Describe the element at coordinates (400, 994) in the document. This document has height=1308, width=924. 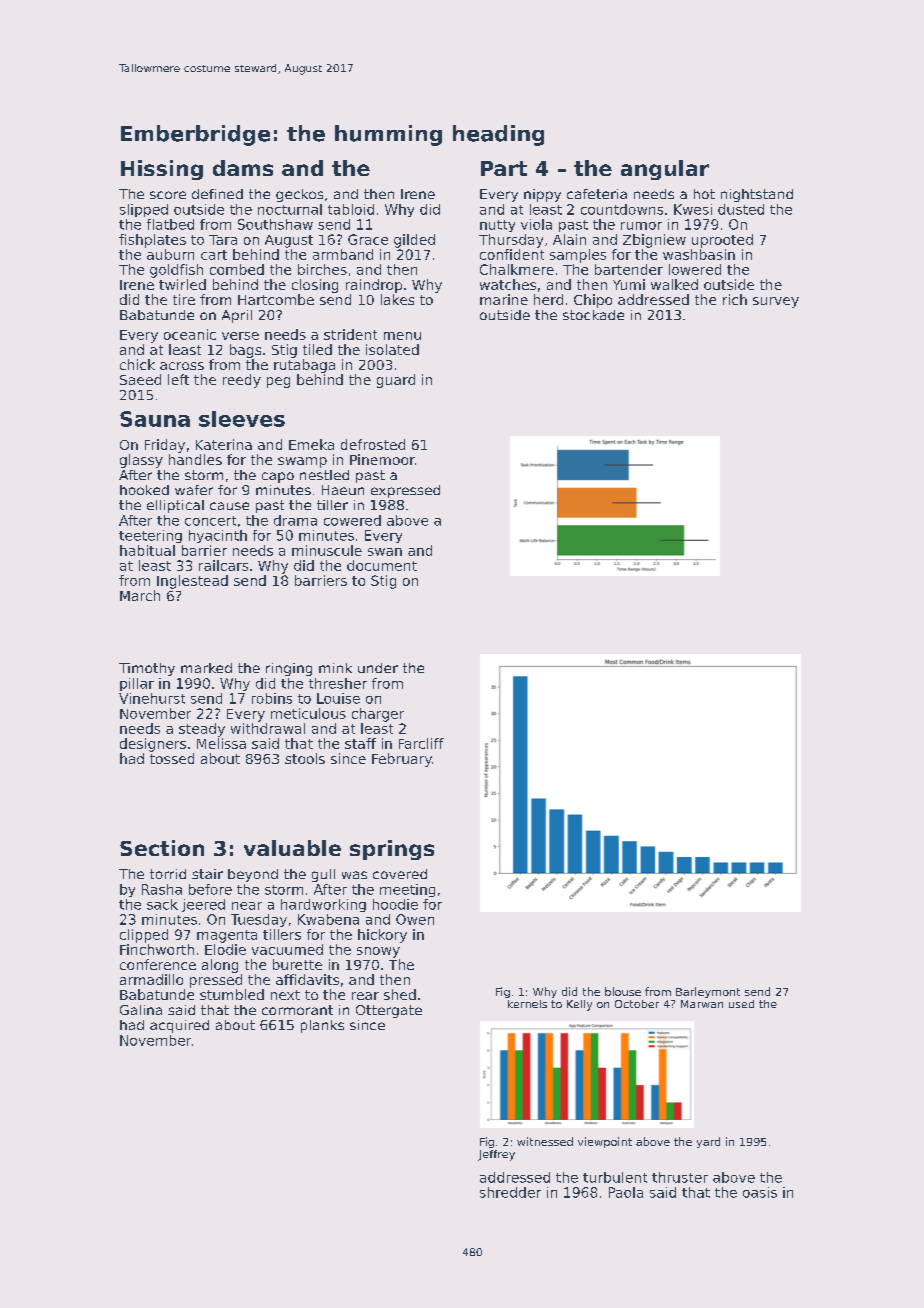
I see `shed` at that location.
